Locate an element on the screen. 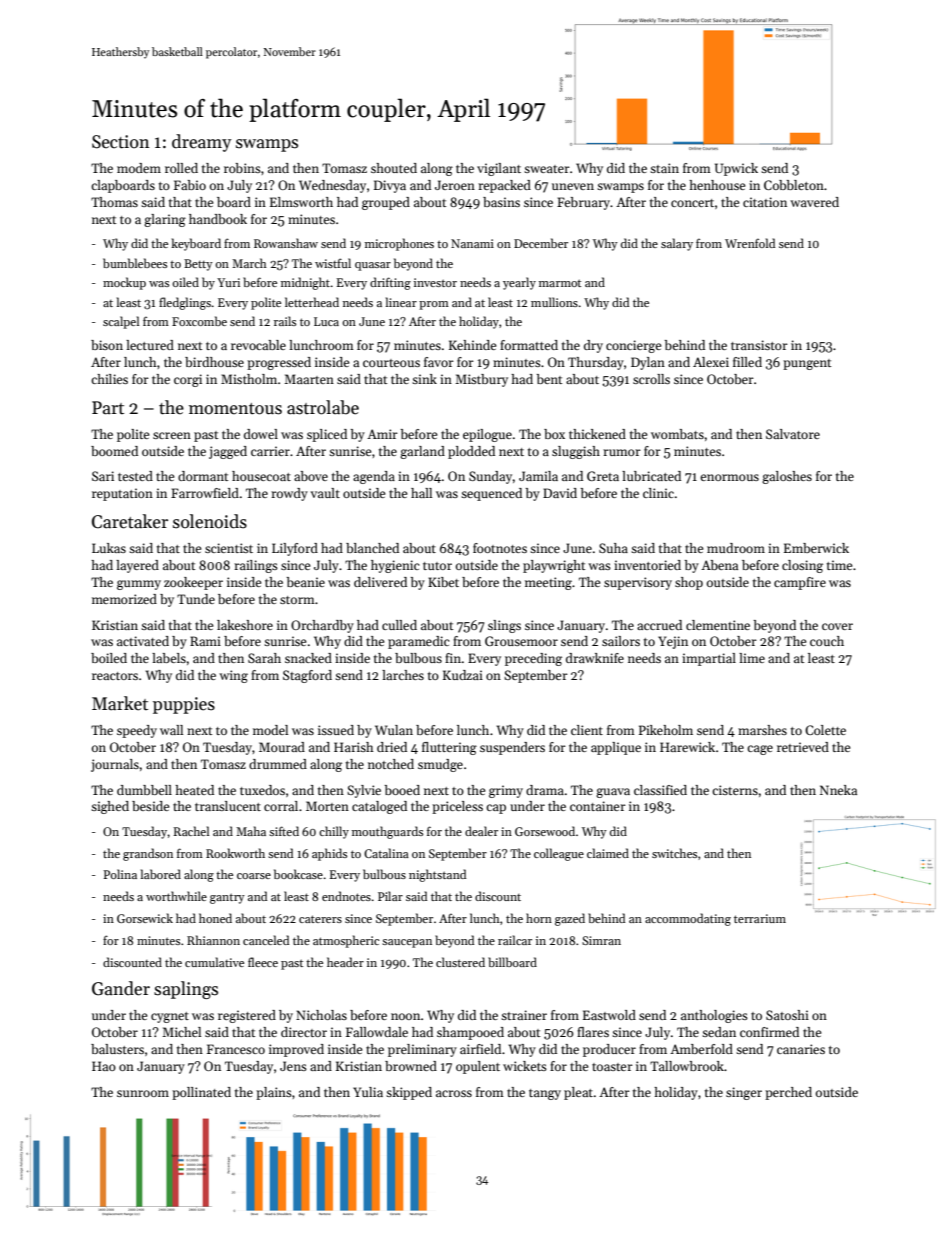 The width and height of the screenshot is (952, 1233). speedy is located at coordinates (137, 731).
